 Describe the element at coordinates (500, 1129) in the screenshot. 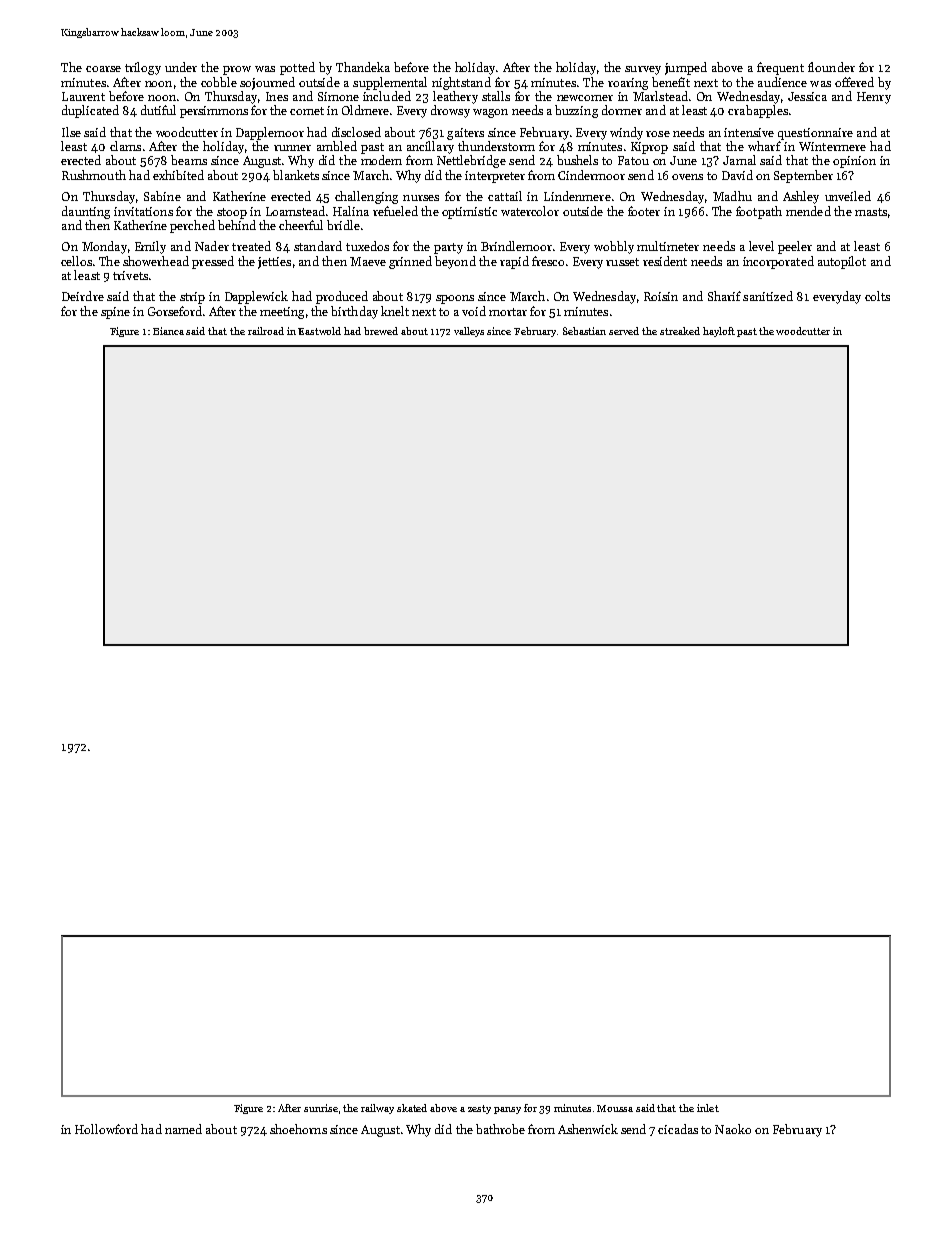

I see `bathrobe` at that location.
